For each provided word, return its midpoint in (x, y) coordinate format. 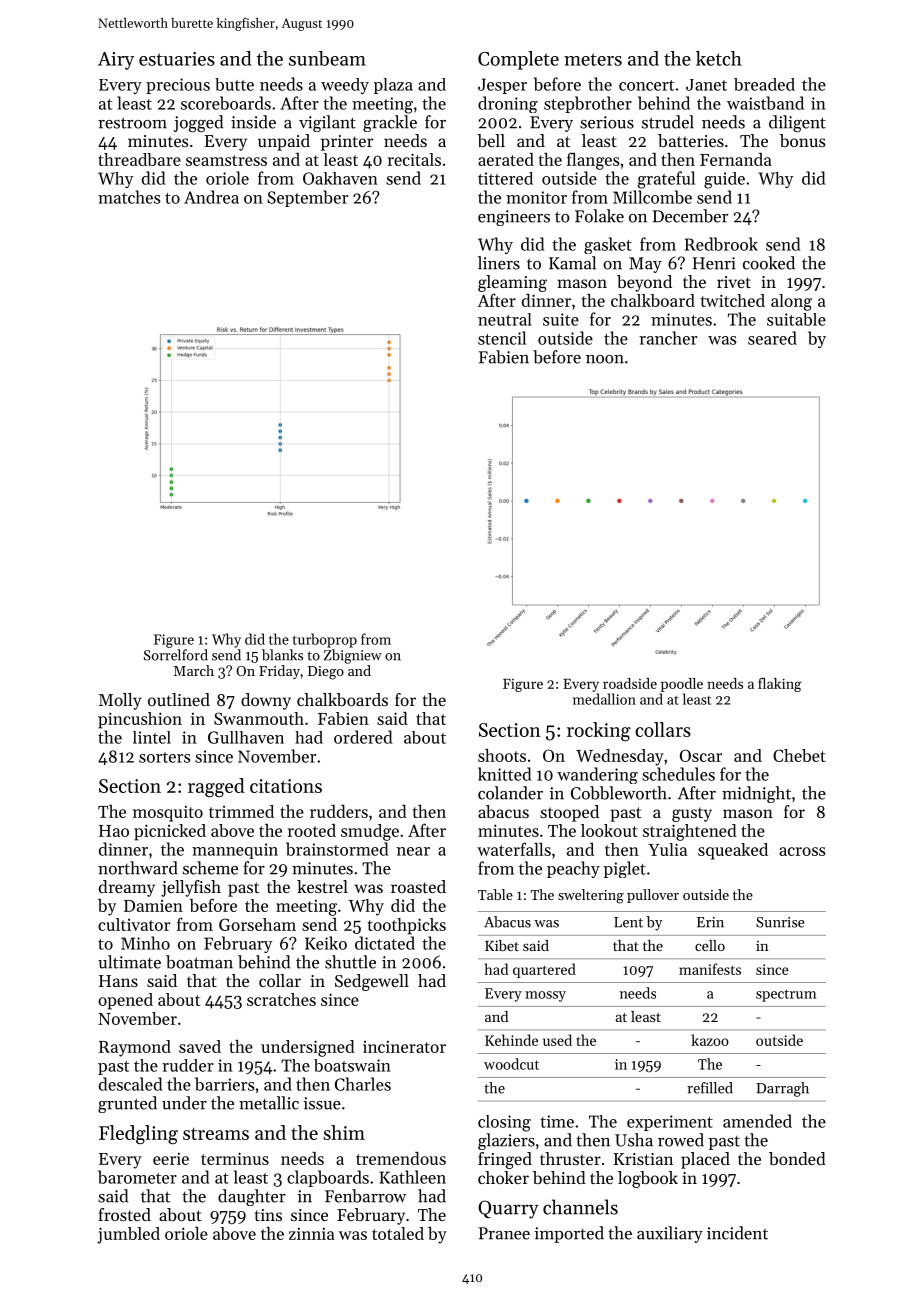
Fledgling (138, 1135)
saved (200, 1046)
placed (705, 1160)
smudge (370, 832)
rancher (668, 338)
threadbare (139, 159)
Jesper (502, 86)
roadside (630, 683)
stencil (502, 338)
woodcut (511, 1064)
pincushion (140, 720)
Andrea (211, 197)
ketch (719, 58)
